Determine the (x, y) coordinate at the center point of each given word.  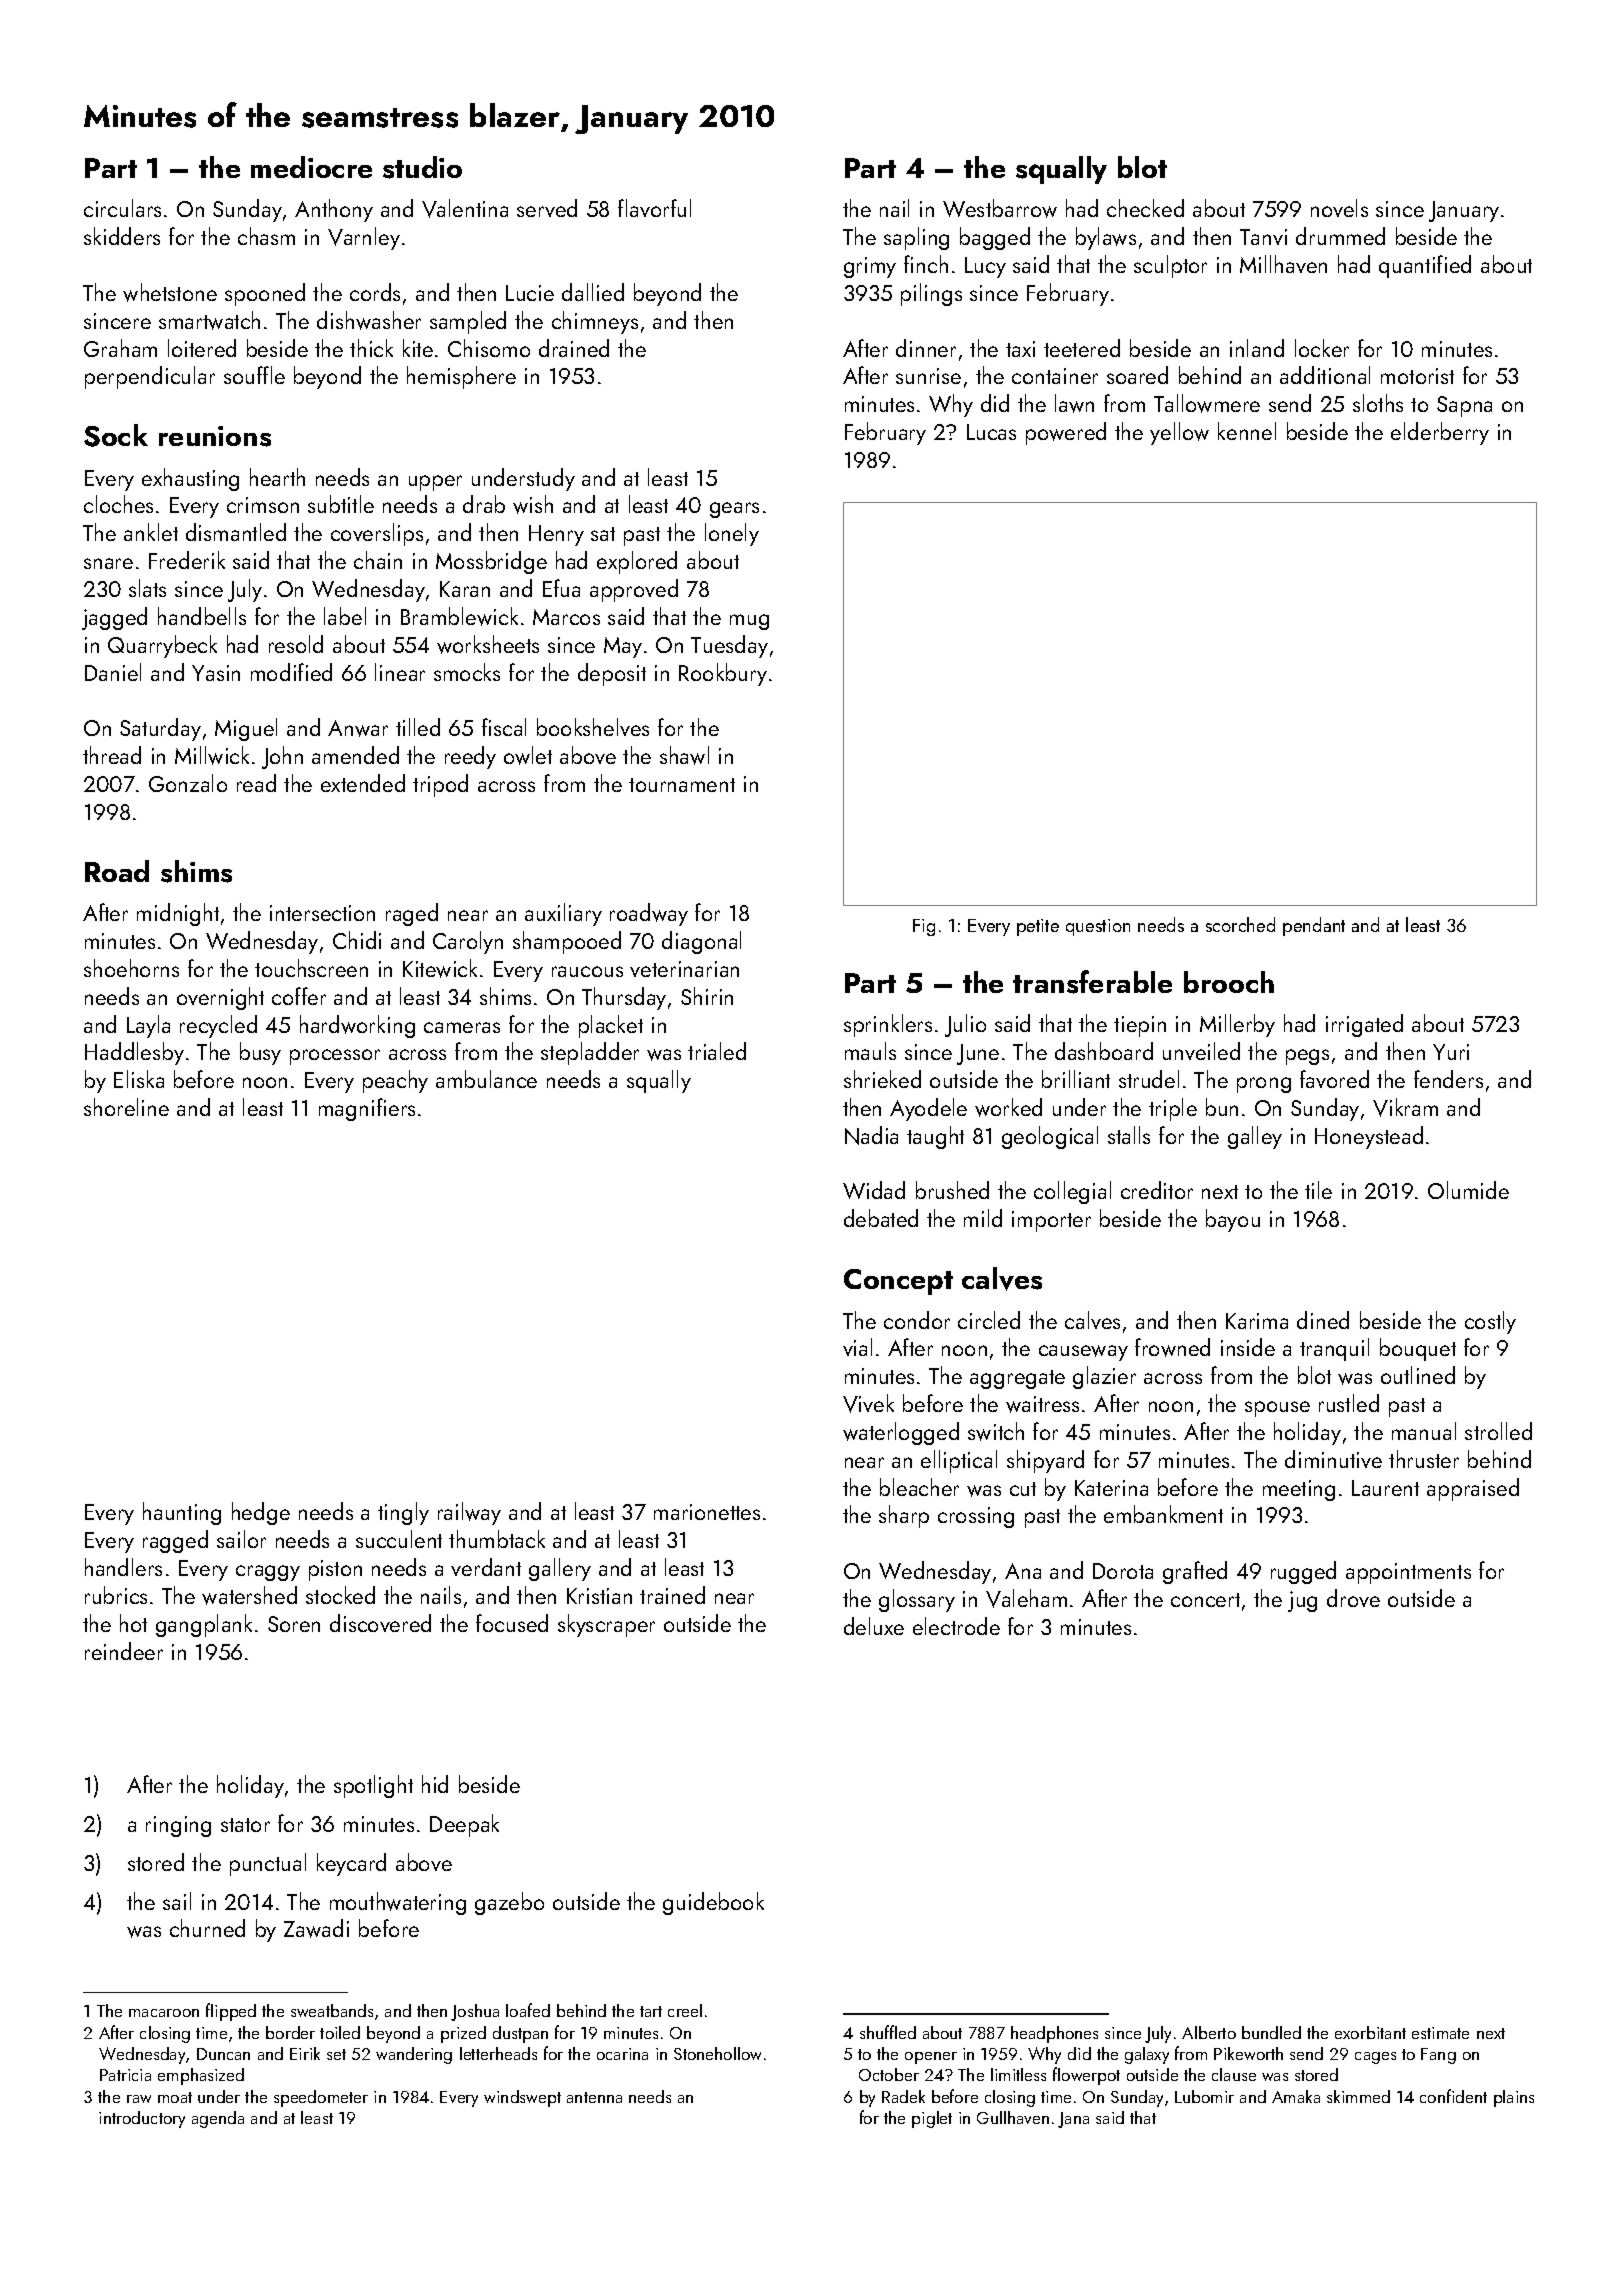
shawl (684, 755)
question (1098, 927)
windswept (522, 2098)
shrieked (882, 1079)
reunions (215, 436)
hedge (261, 1513)
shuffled (888, 2032)
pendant (1314, 926)
